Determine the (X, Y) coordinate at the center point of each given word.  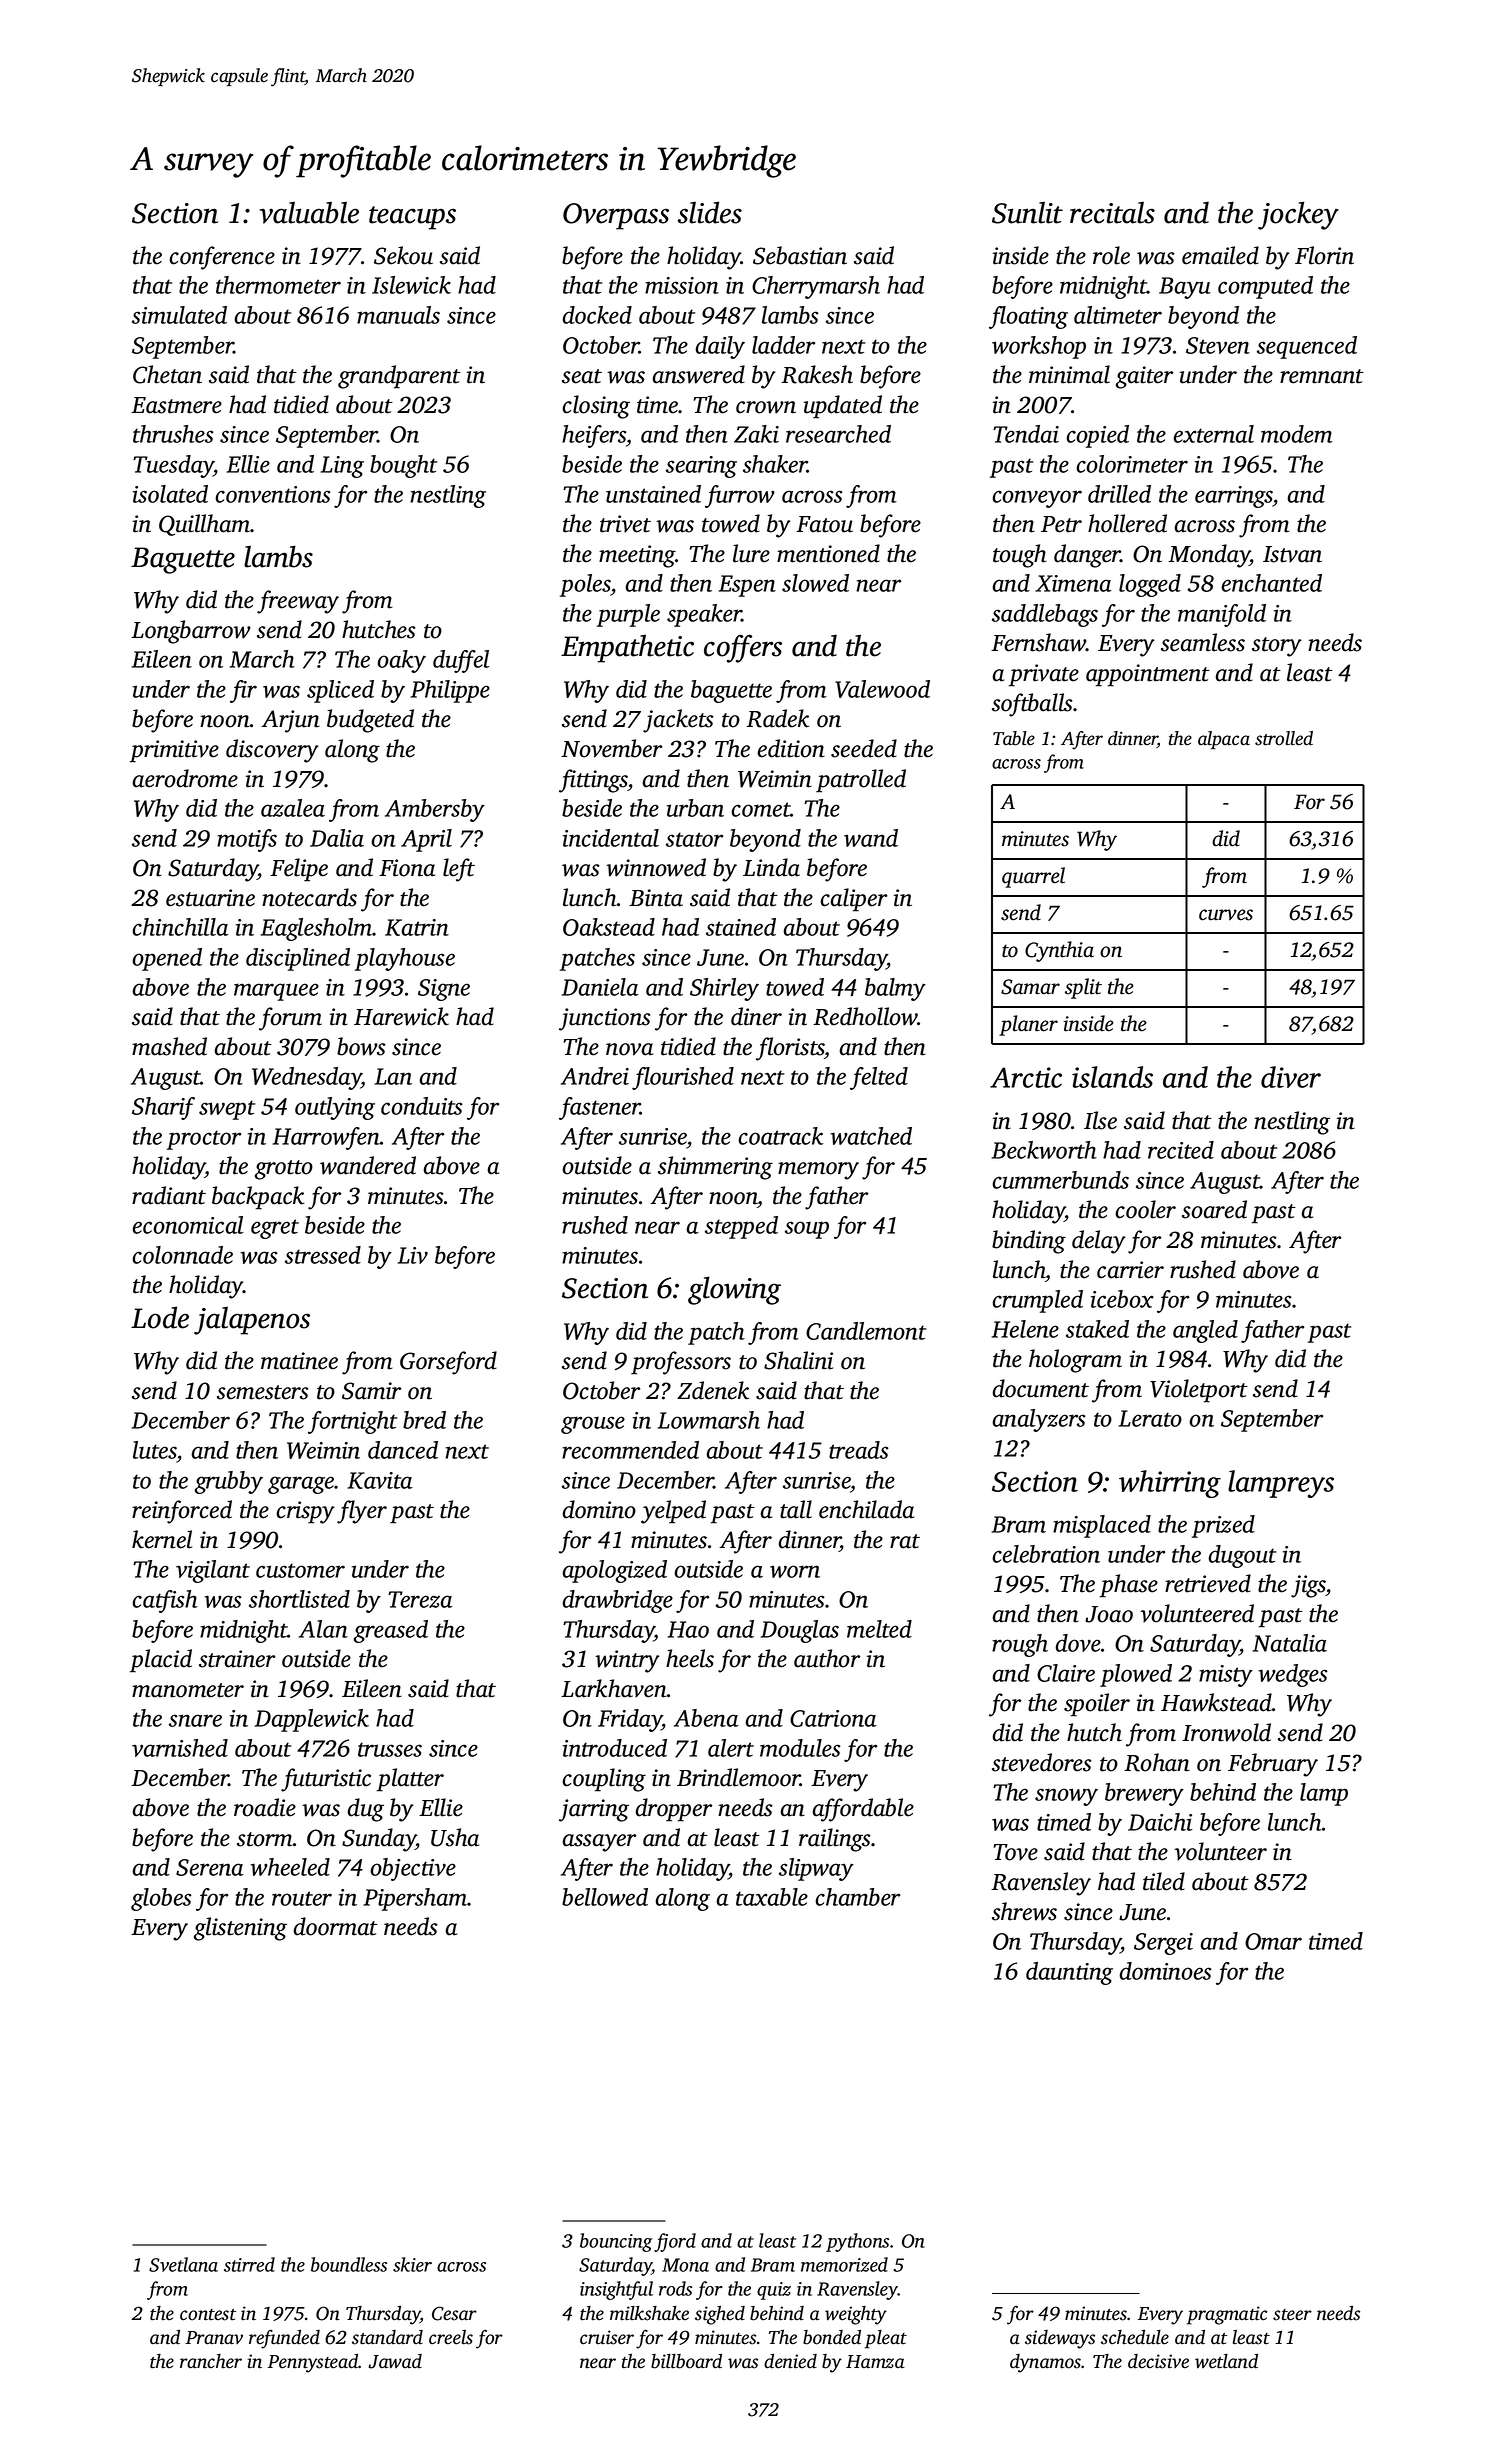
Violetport (1199, 1391)
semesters (263, 1392)
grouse (593, 1425)
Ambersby (435, 810)
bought (403, 466)
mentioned (828, 553)
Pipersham (415, 1899)
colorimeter (1132, 464)
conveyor (1037, 499)
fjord (675, 2242)
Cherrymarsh (816, 287)
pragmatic (1227, 2315)
